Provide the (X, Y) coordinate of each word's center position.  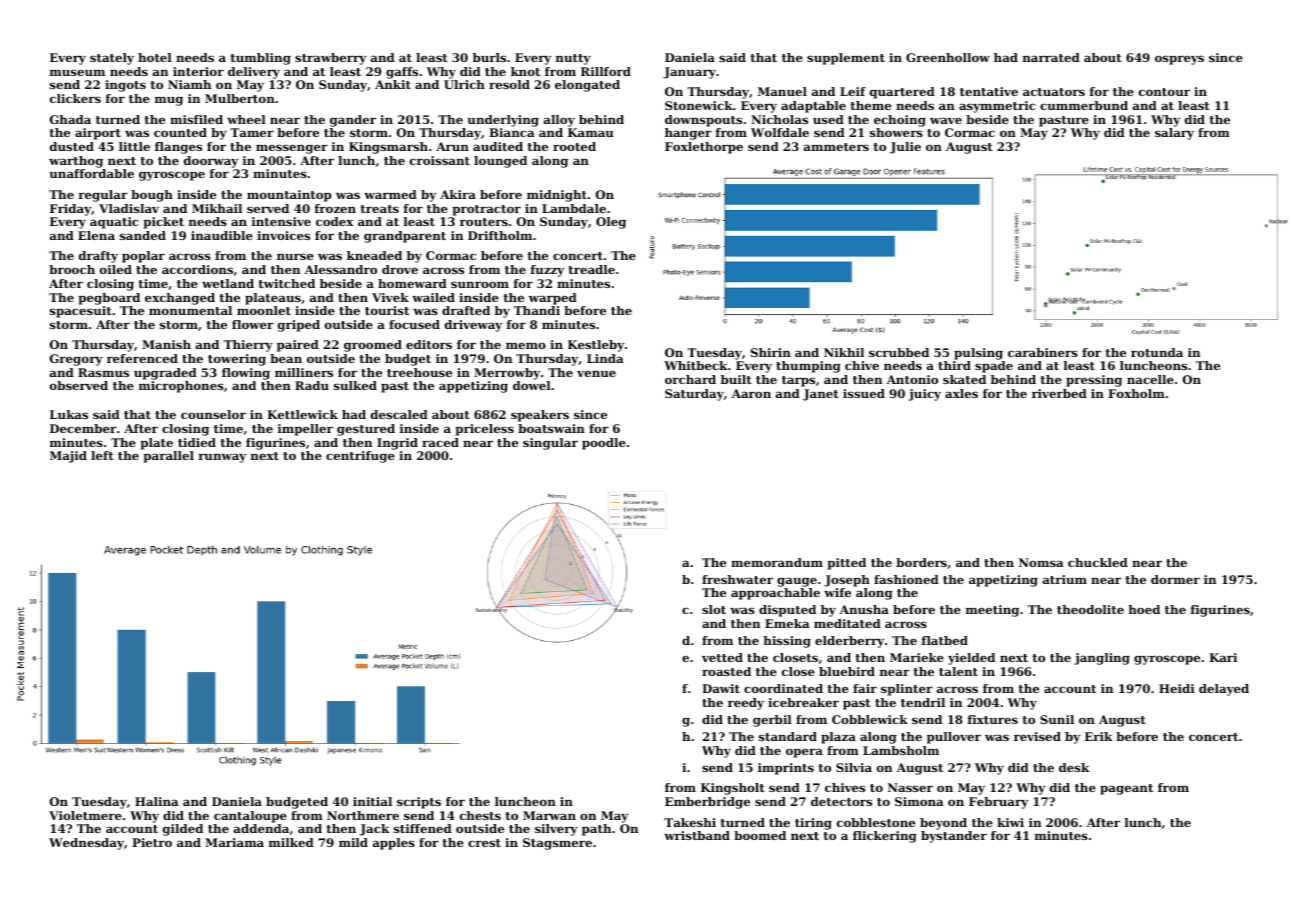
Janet (821, 395)
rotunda (1157, 352)
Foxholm (1136, 393)
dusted (72, 146)
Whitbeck (696, 365)
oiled (116, 269)
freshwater (737, 579)
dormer (1175, 579)
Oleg (611, 223)
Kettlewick (302, 414)
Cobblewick (870, 719)
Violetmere (85, 815)
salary (1174, 134)
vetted (722, 657)
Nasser (910, 787)
